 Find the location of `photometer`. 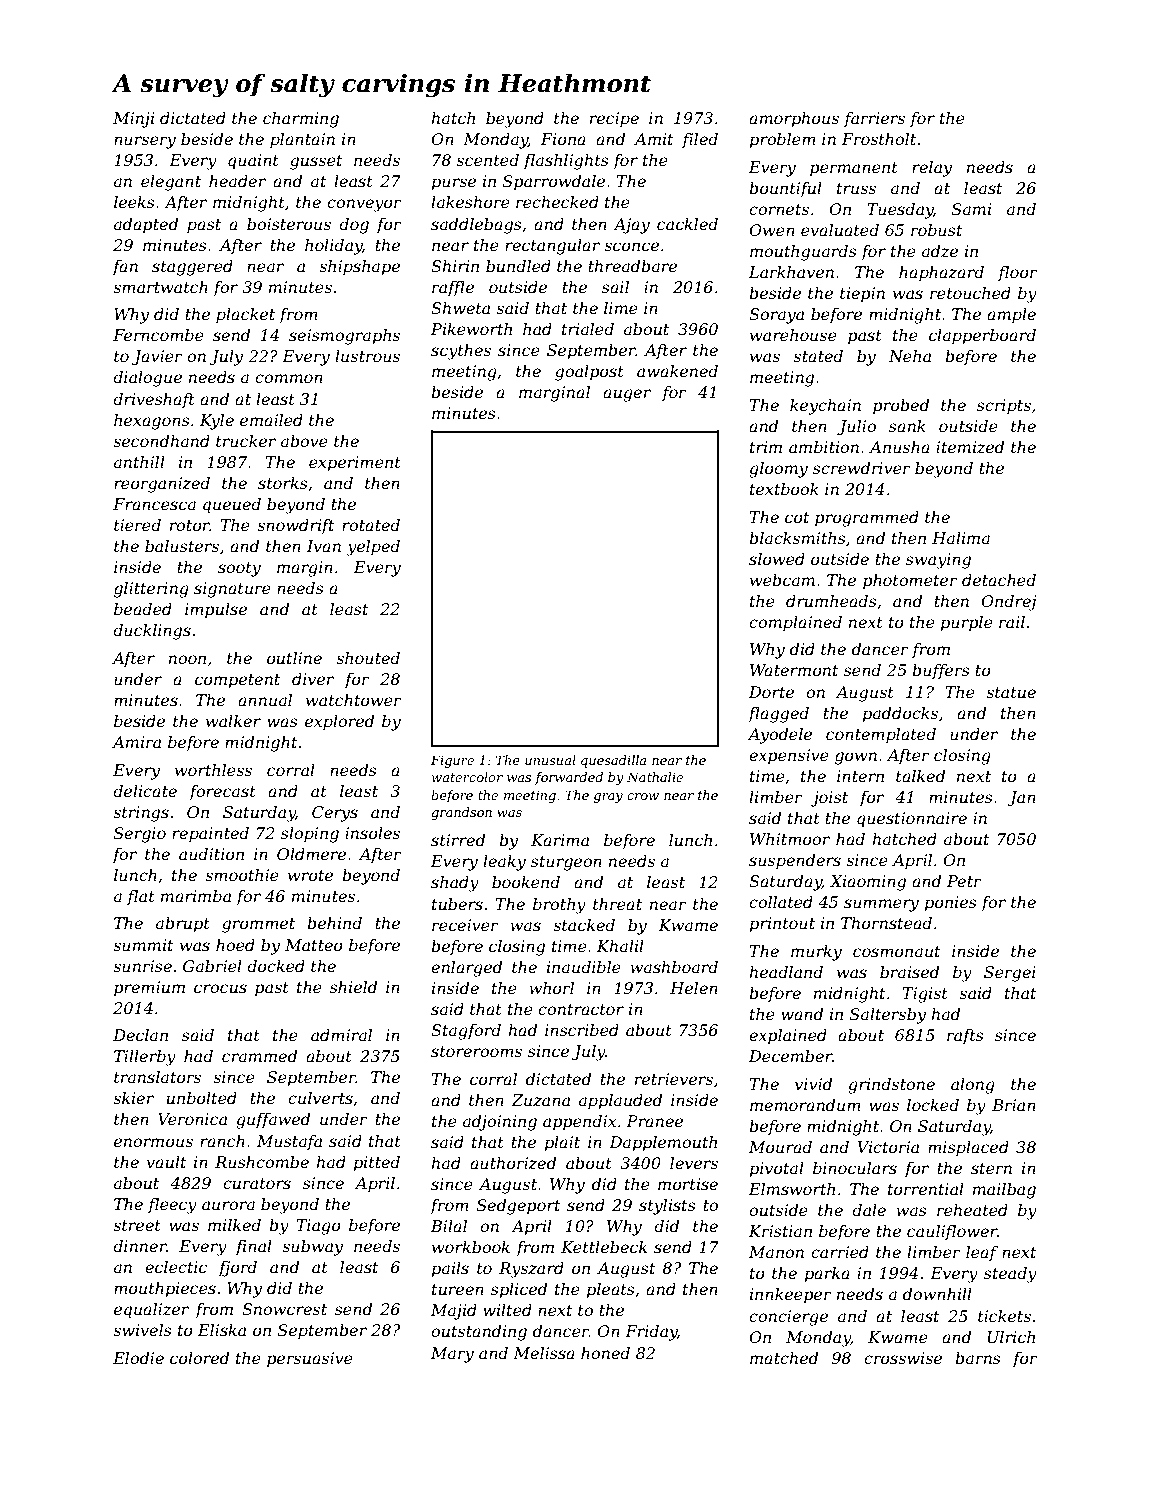

photometer is located at coordinates (910, 582).
